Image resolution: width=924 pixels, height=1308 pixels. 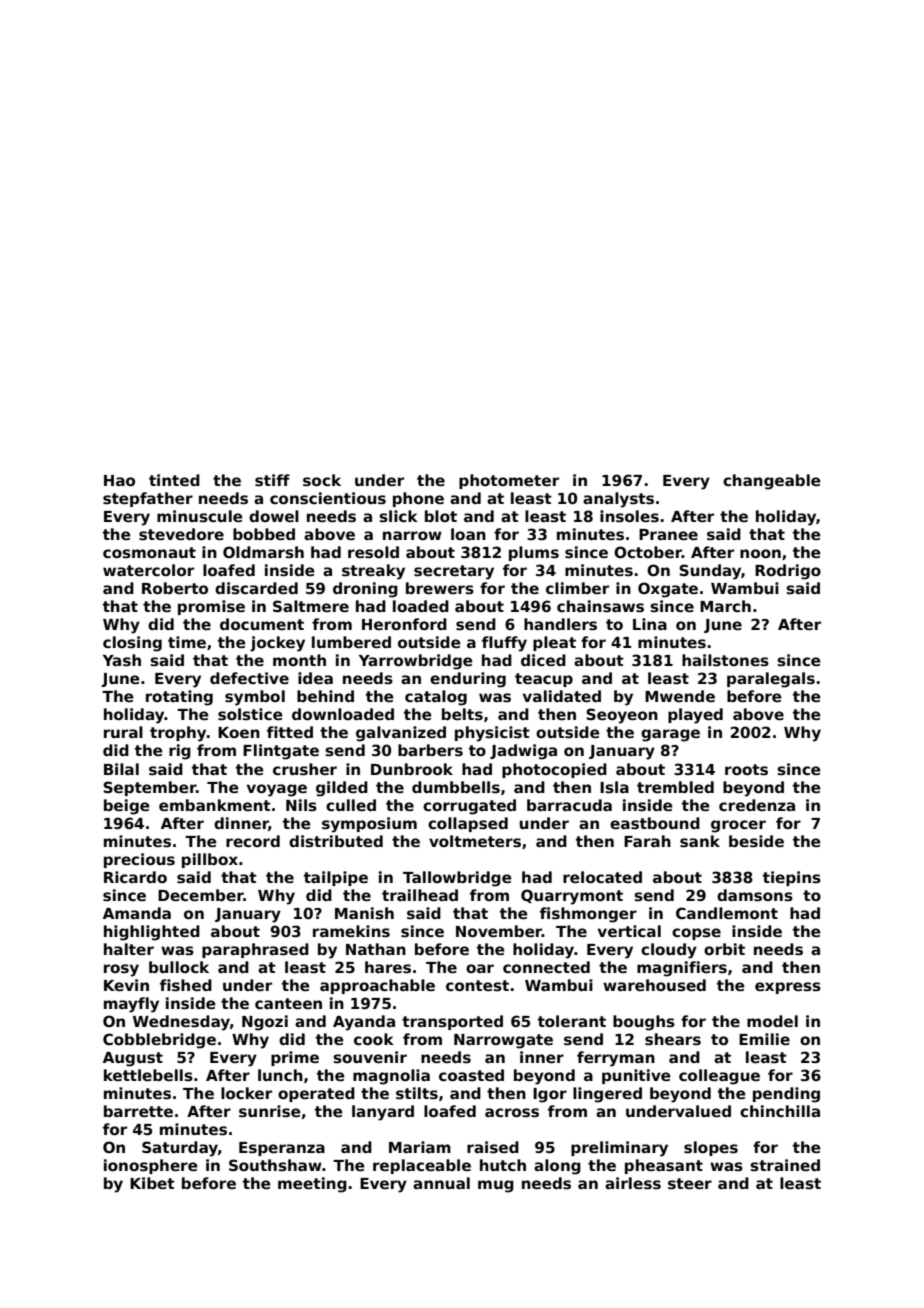 What do you see at coordinates (618, 500) in the image?
I see `analysts` at bounding box center [618, 500].
